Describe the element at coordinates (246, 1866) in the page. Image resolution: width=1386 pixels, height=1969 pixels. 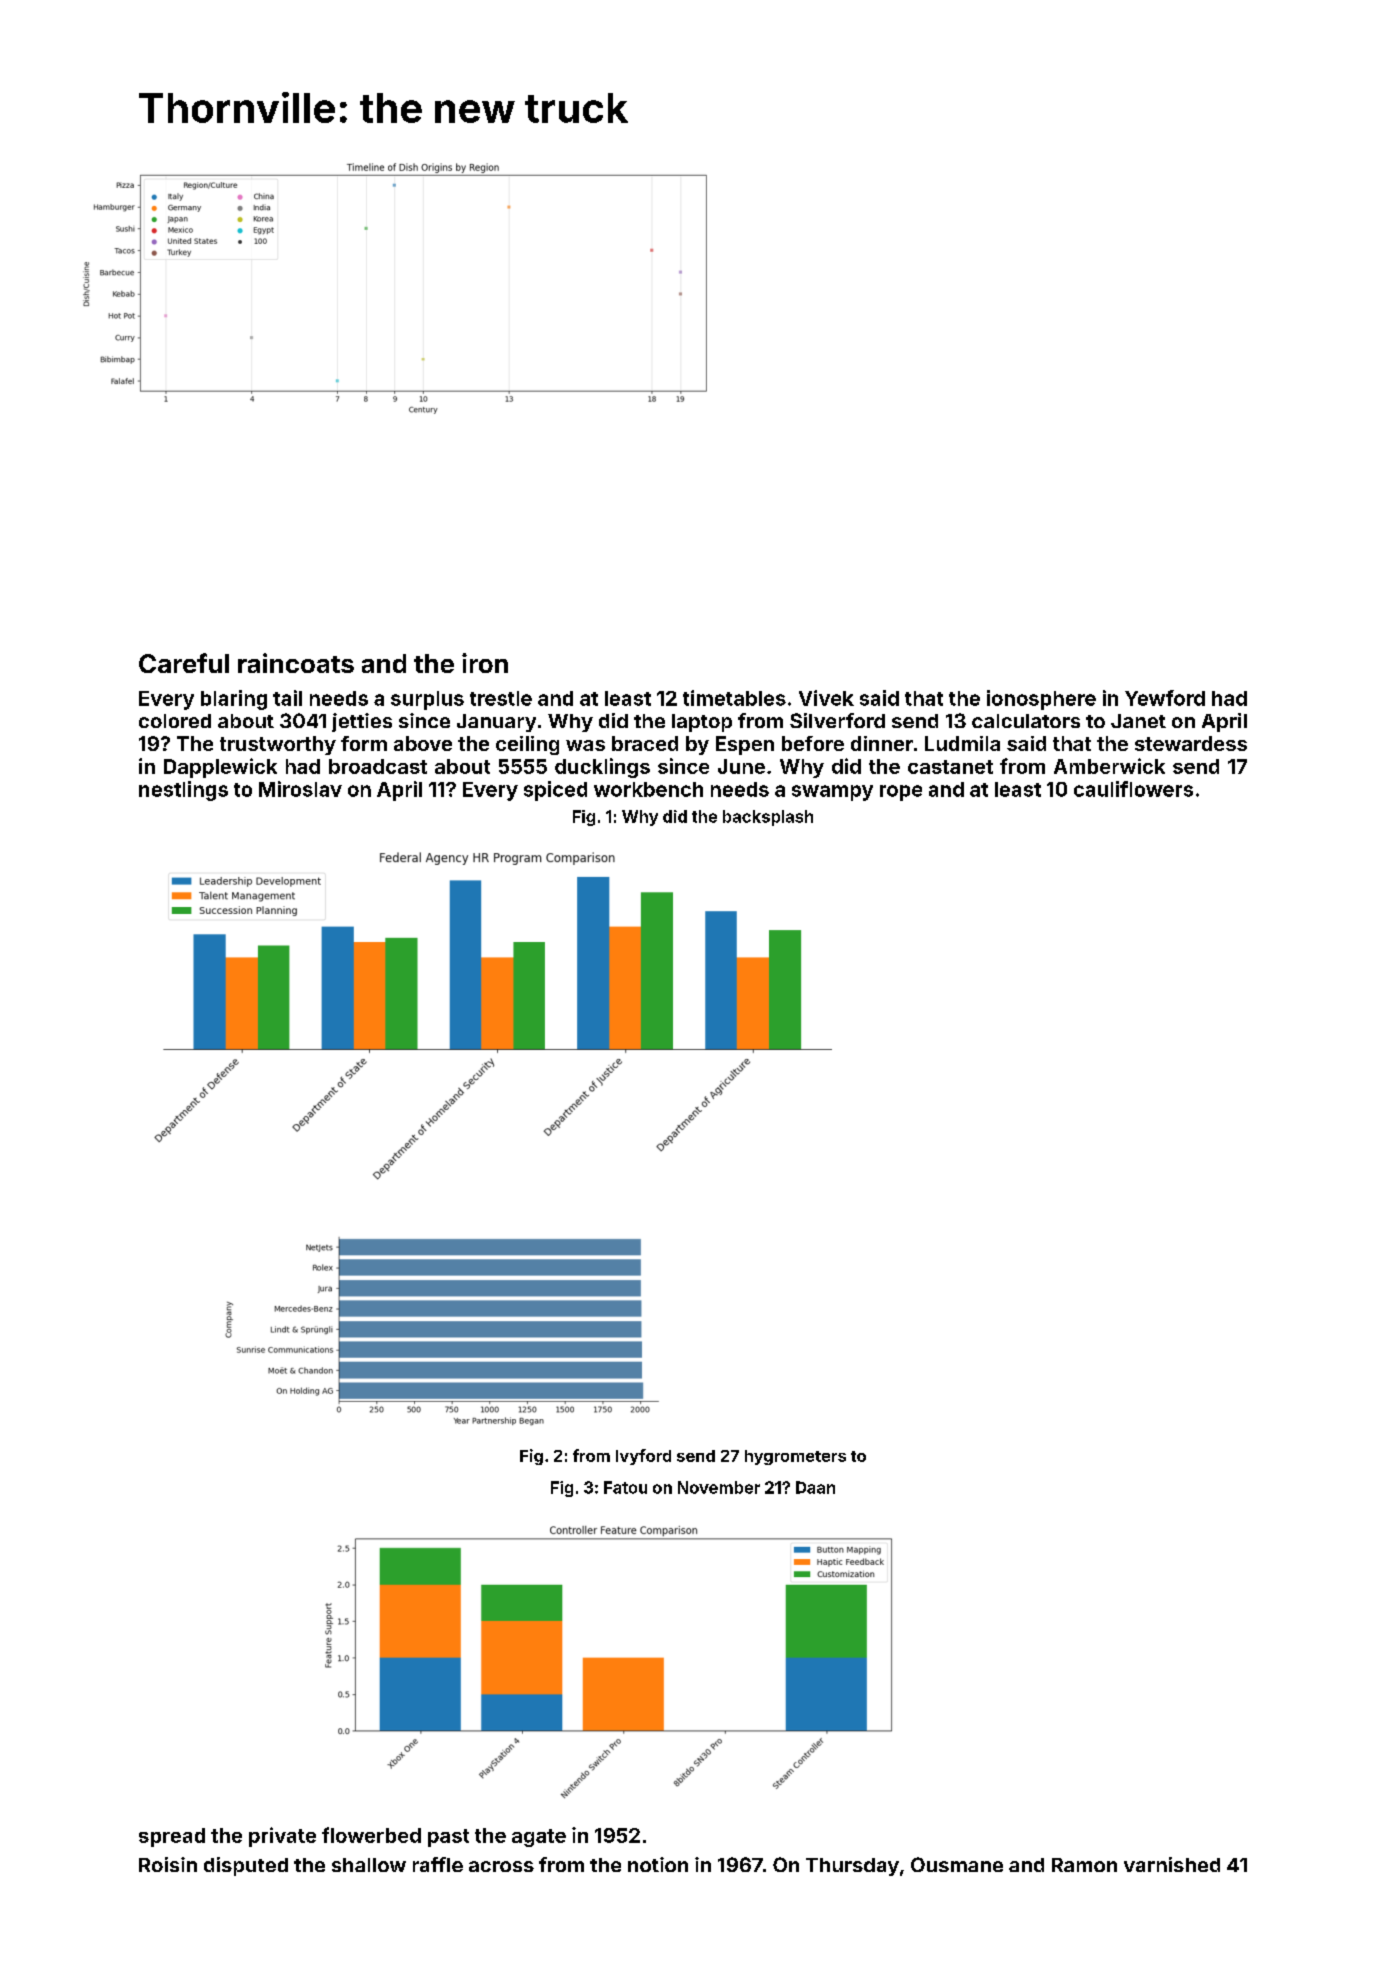
I see `disputed` at that location.
